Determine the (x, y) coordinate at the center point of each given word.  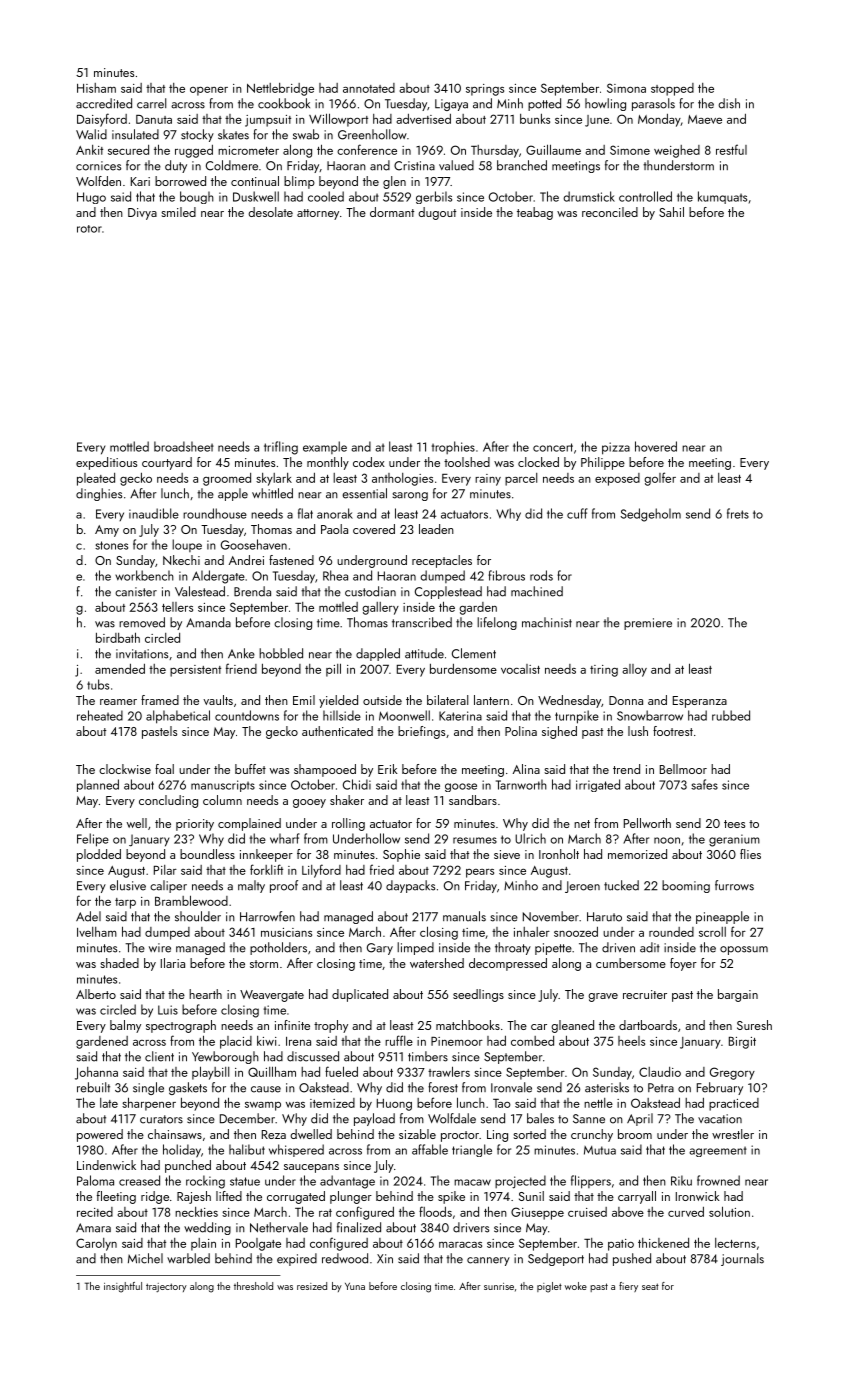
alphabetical (178, 717)
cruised (587, 1212)
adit (650, 947)
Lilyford (321, 871)
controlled (645, 196)
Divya (142, 214)
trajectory (166, 1287)
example (325, 447)
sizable (417, 1134)
